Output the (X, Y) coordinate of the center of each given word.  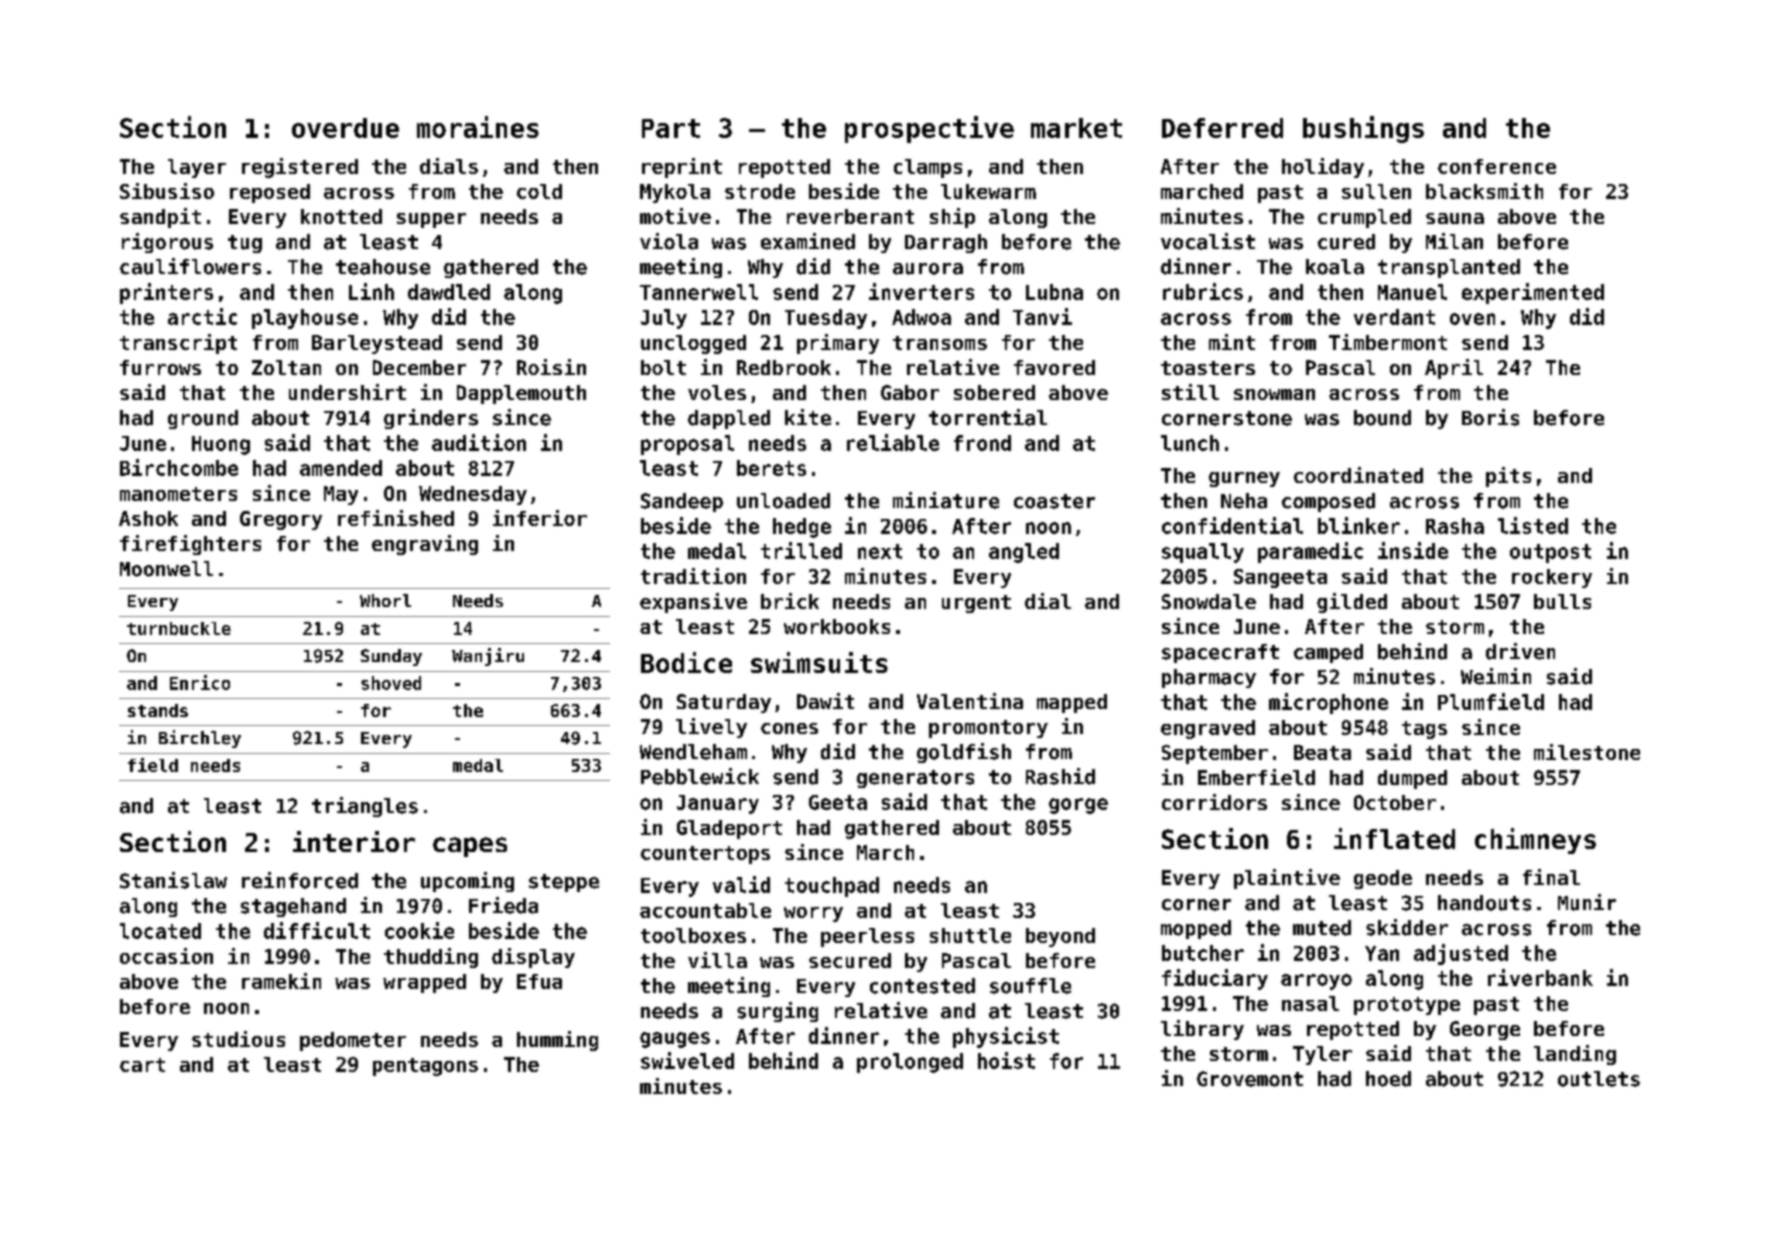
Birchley (200, 739)
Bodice (686, 662)
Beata (1322, 752)
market (1076, 128)
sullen (1376, 191)
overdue (345, 128)
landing (1575, 1055)
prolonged (910, 1063)
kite (808, 417)
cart (142, 1065)
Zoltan (286, 367)
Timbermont (1388, 342)
